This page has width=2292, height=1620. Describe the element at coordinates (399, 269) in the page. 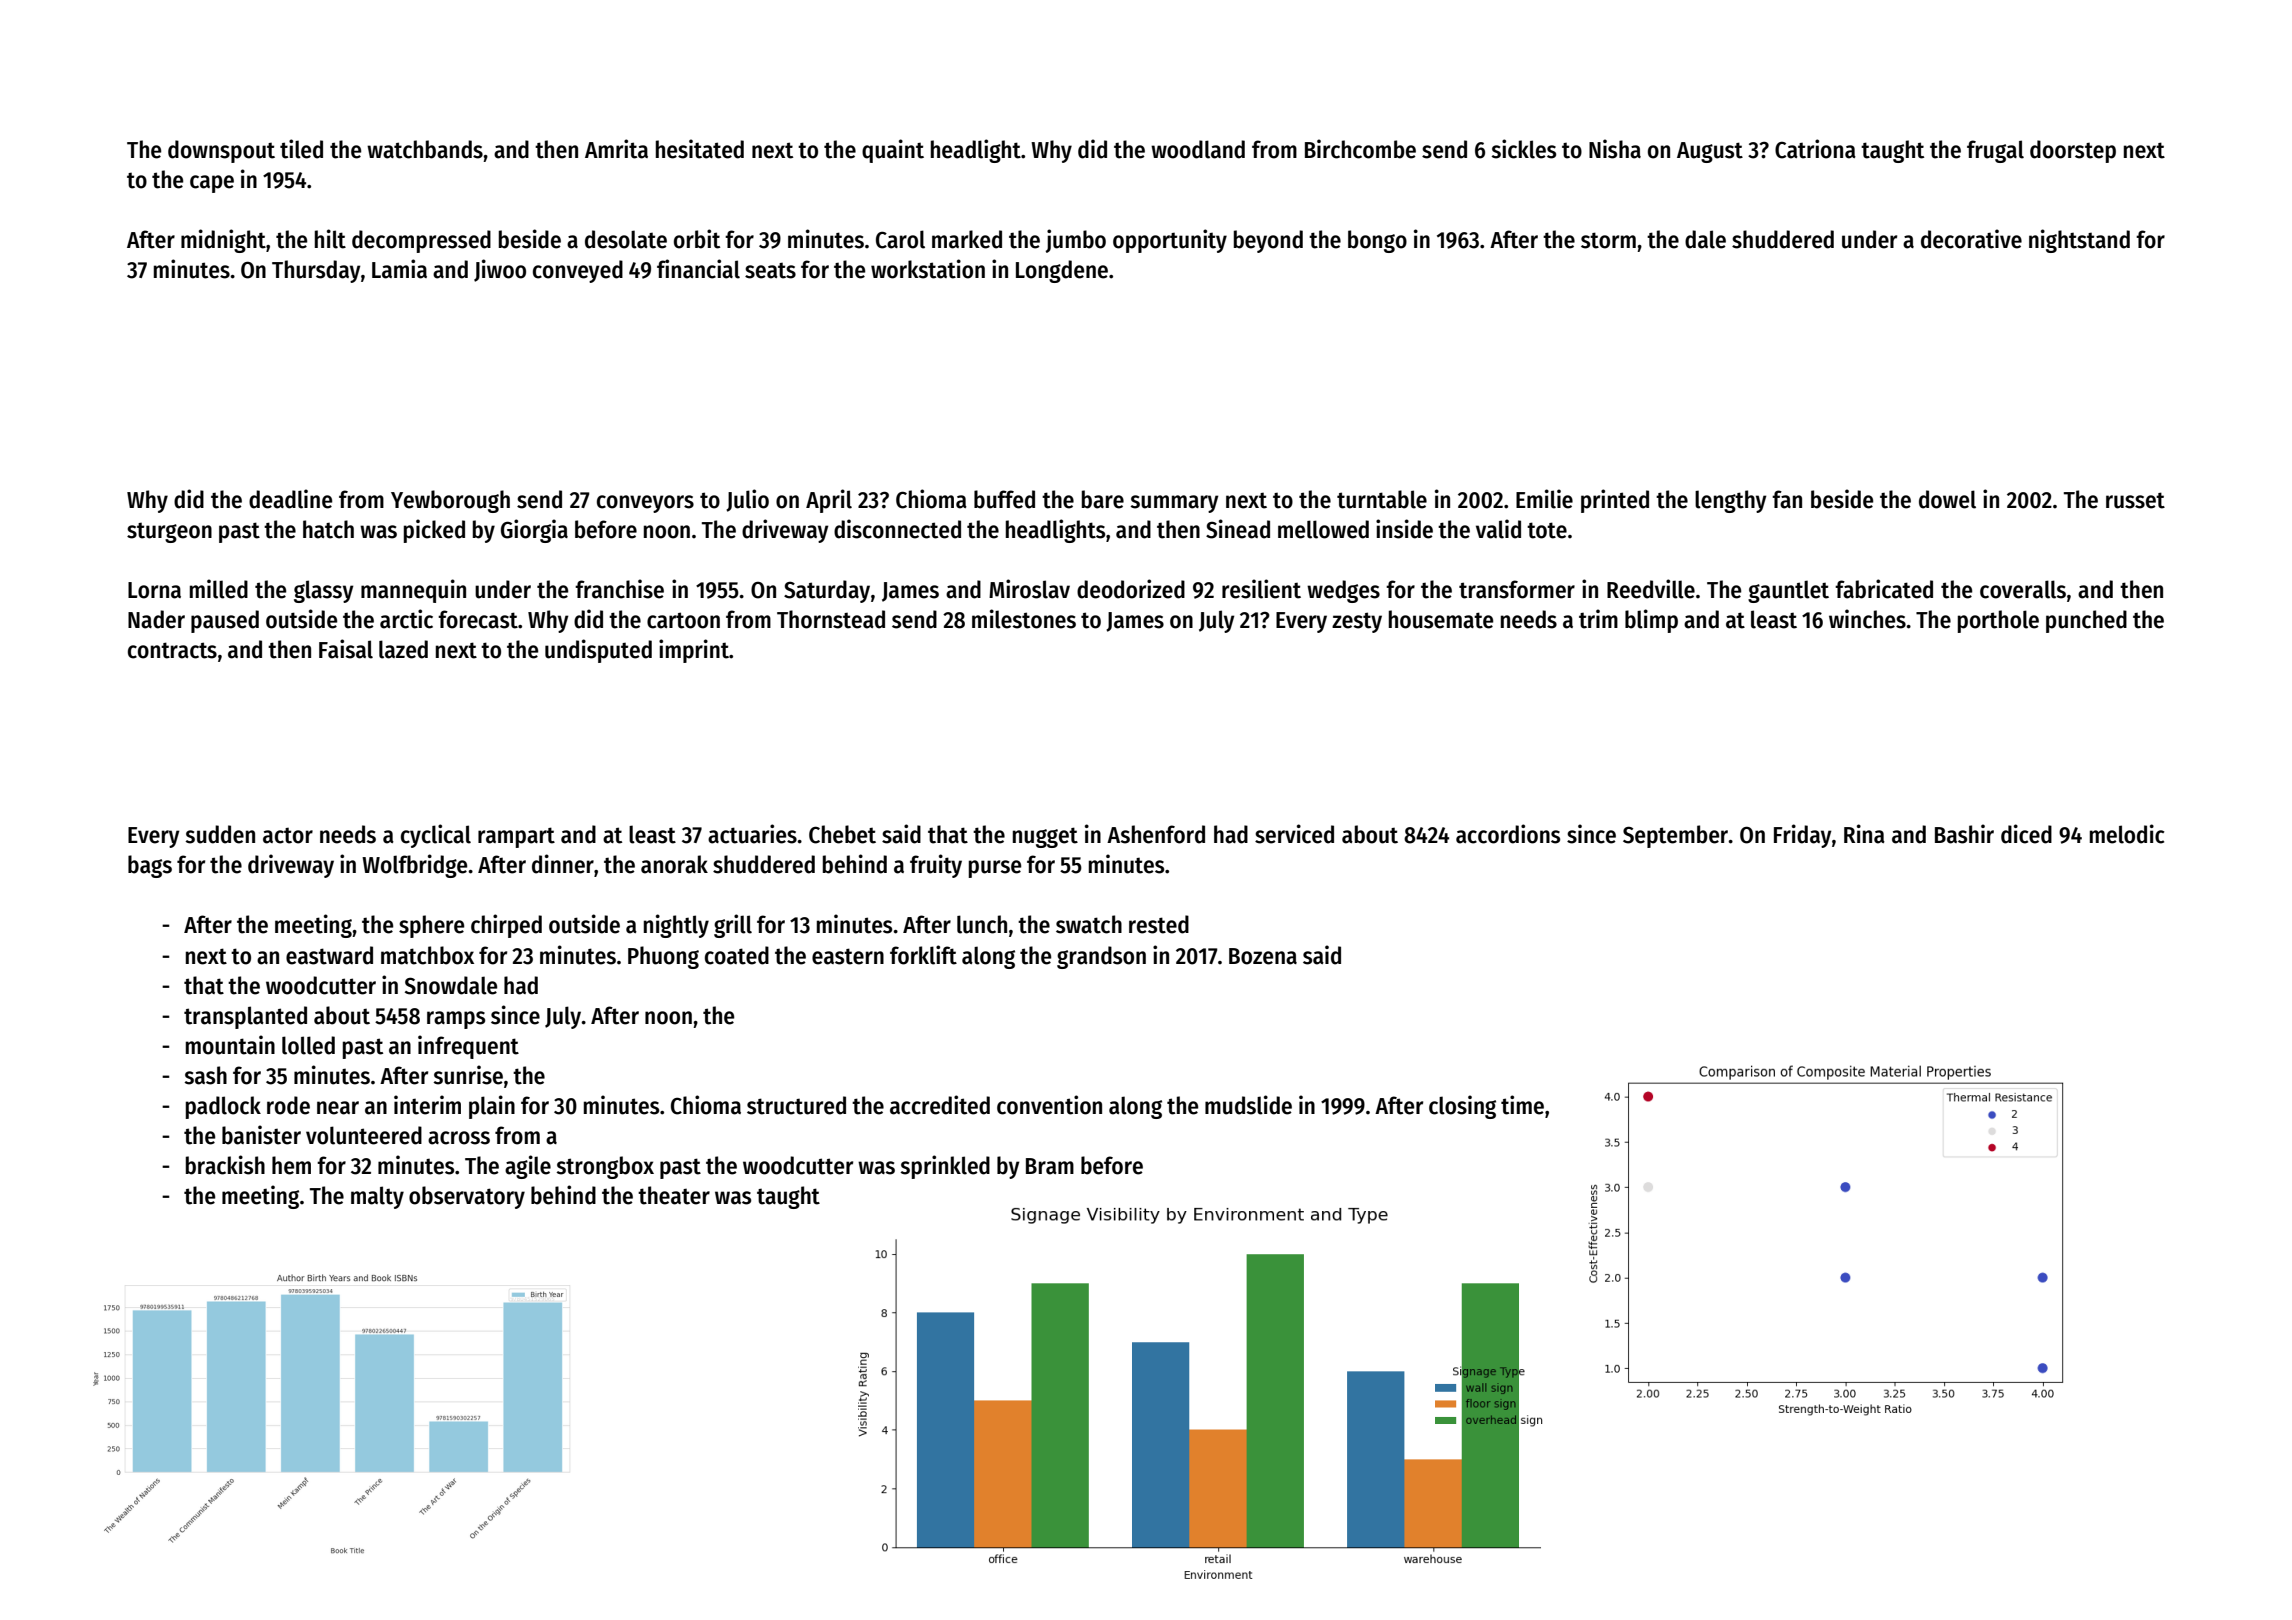

I see `Lamia` at that location.
